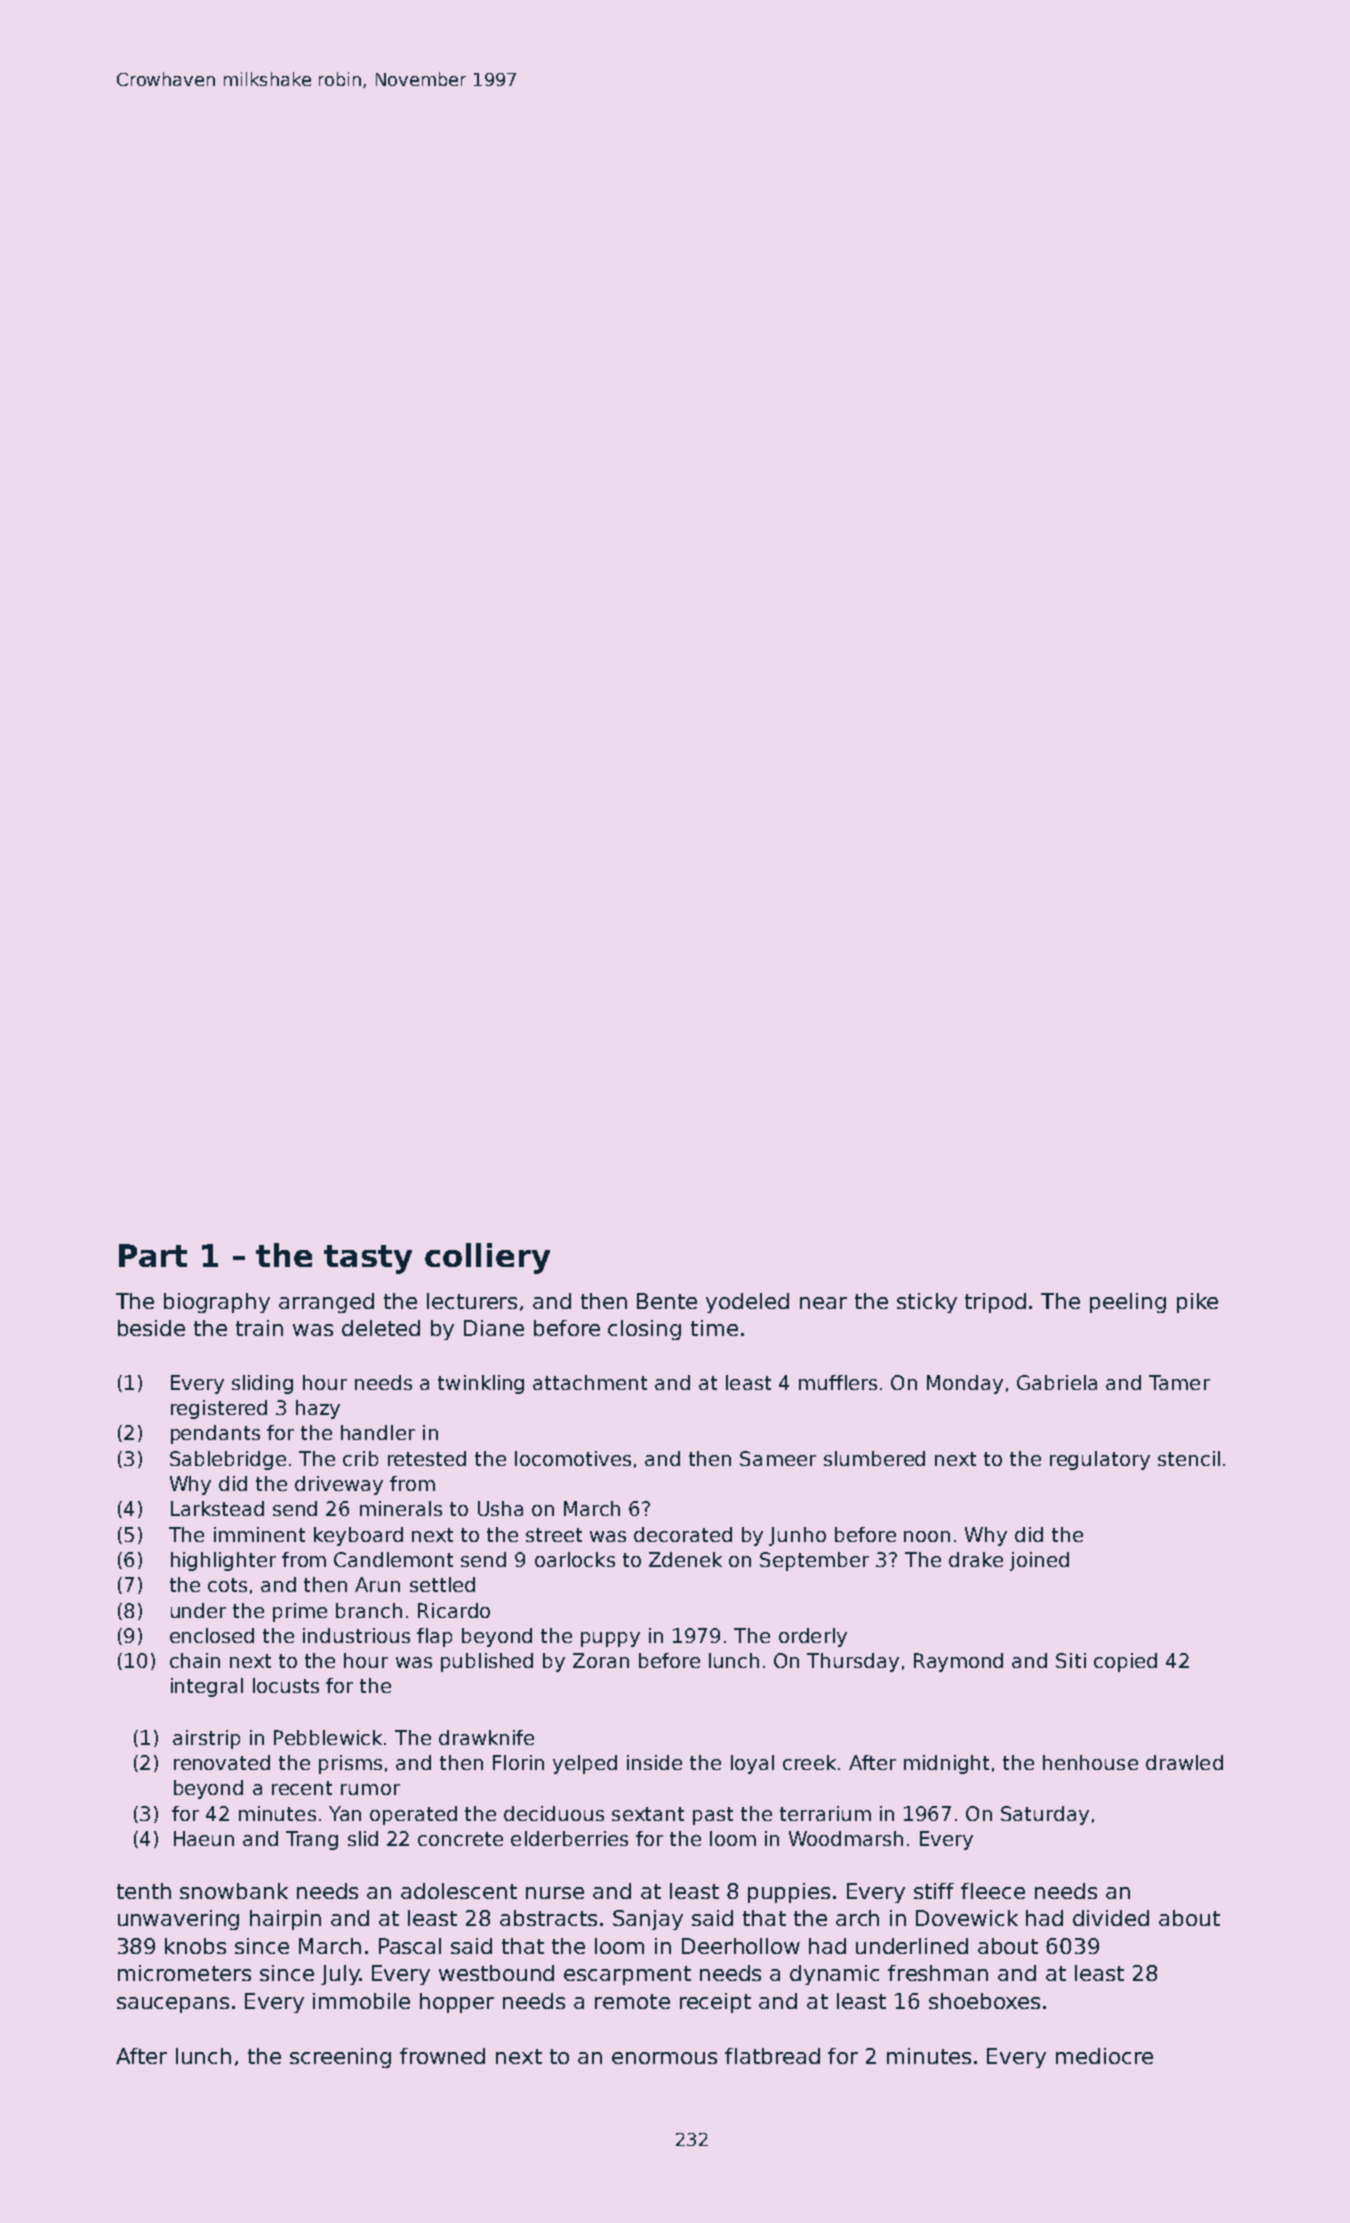 Image resolution: width=1350 pixels, height=2223 pixels. What do you see at coordinates (173, 2005) in the screenshot?
I see `saucepans` at bounding box center [173, 2005].
